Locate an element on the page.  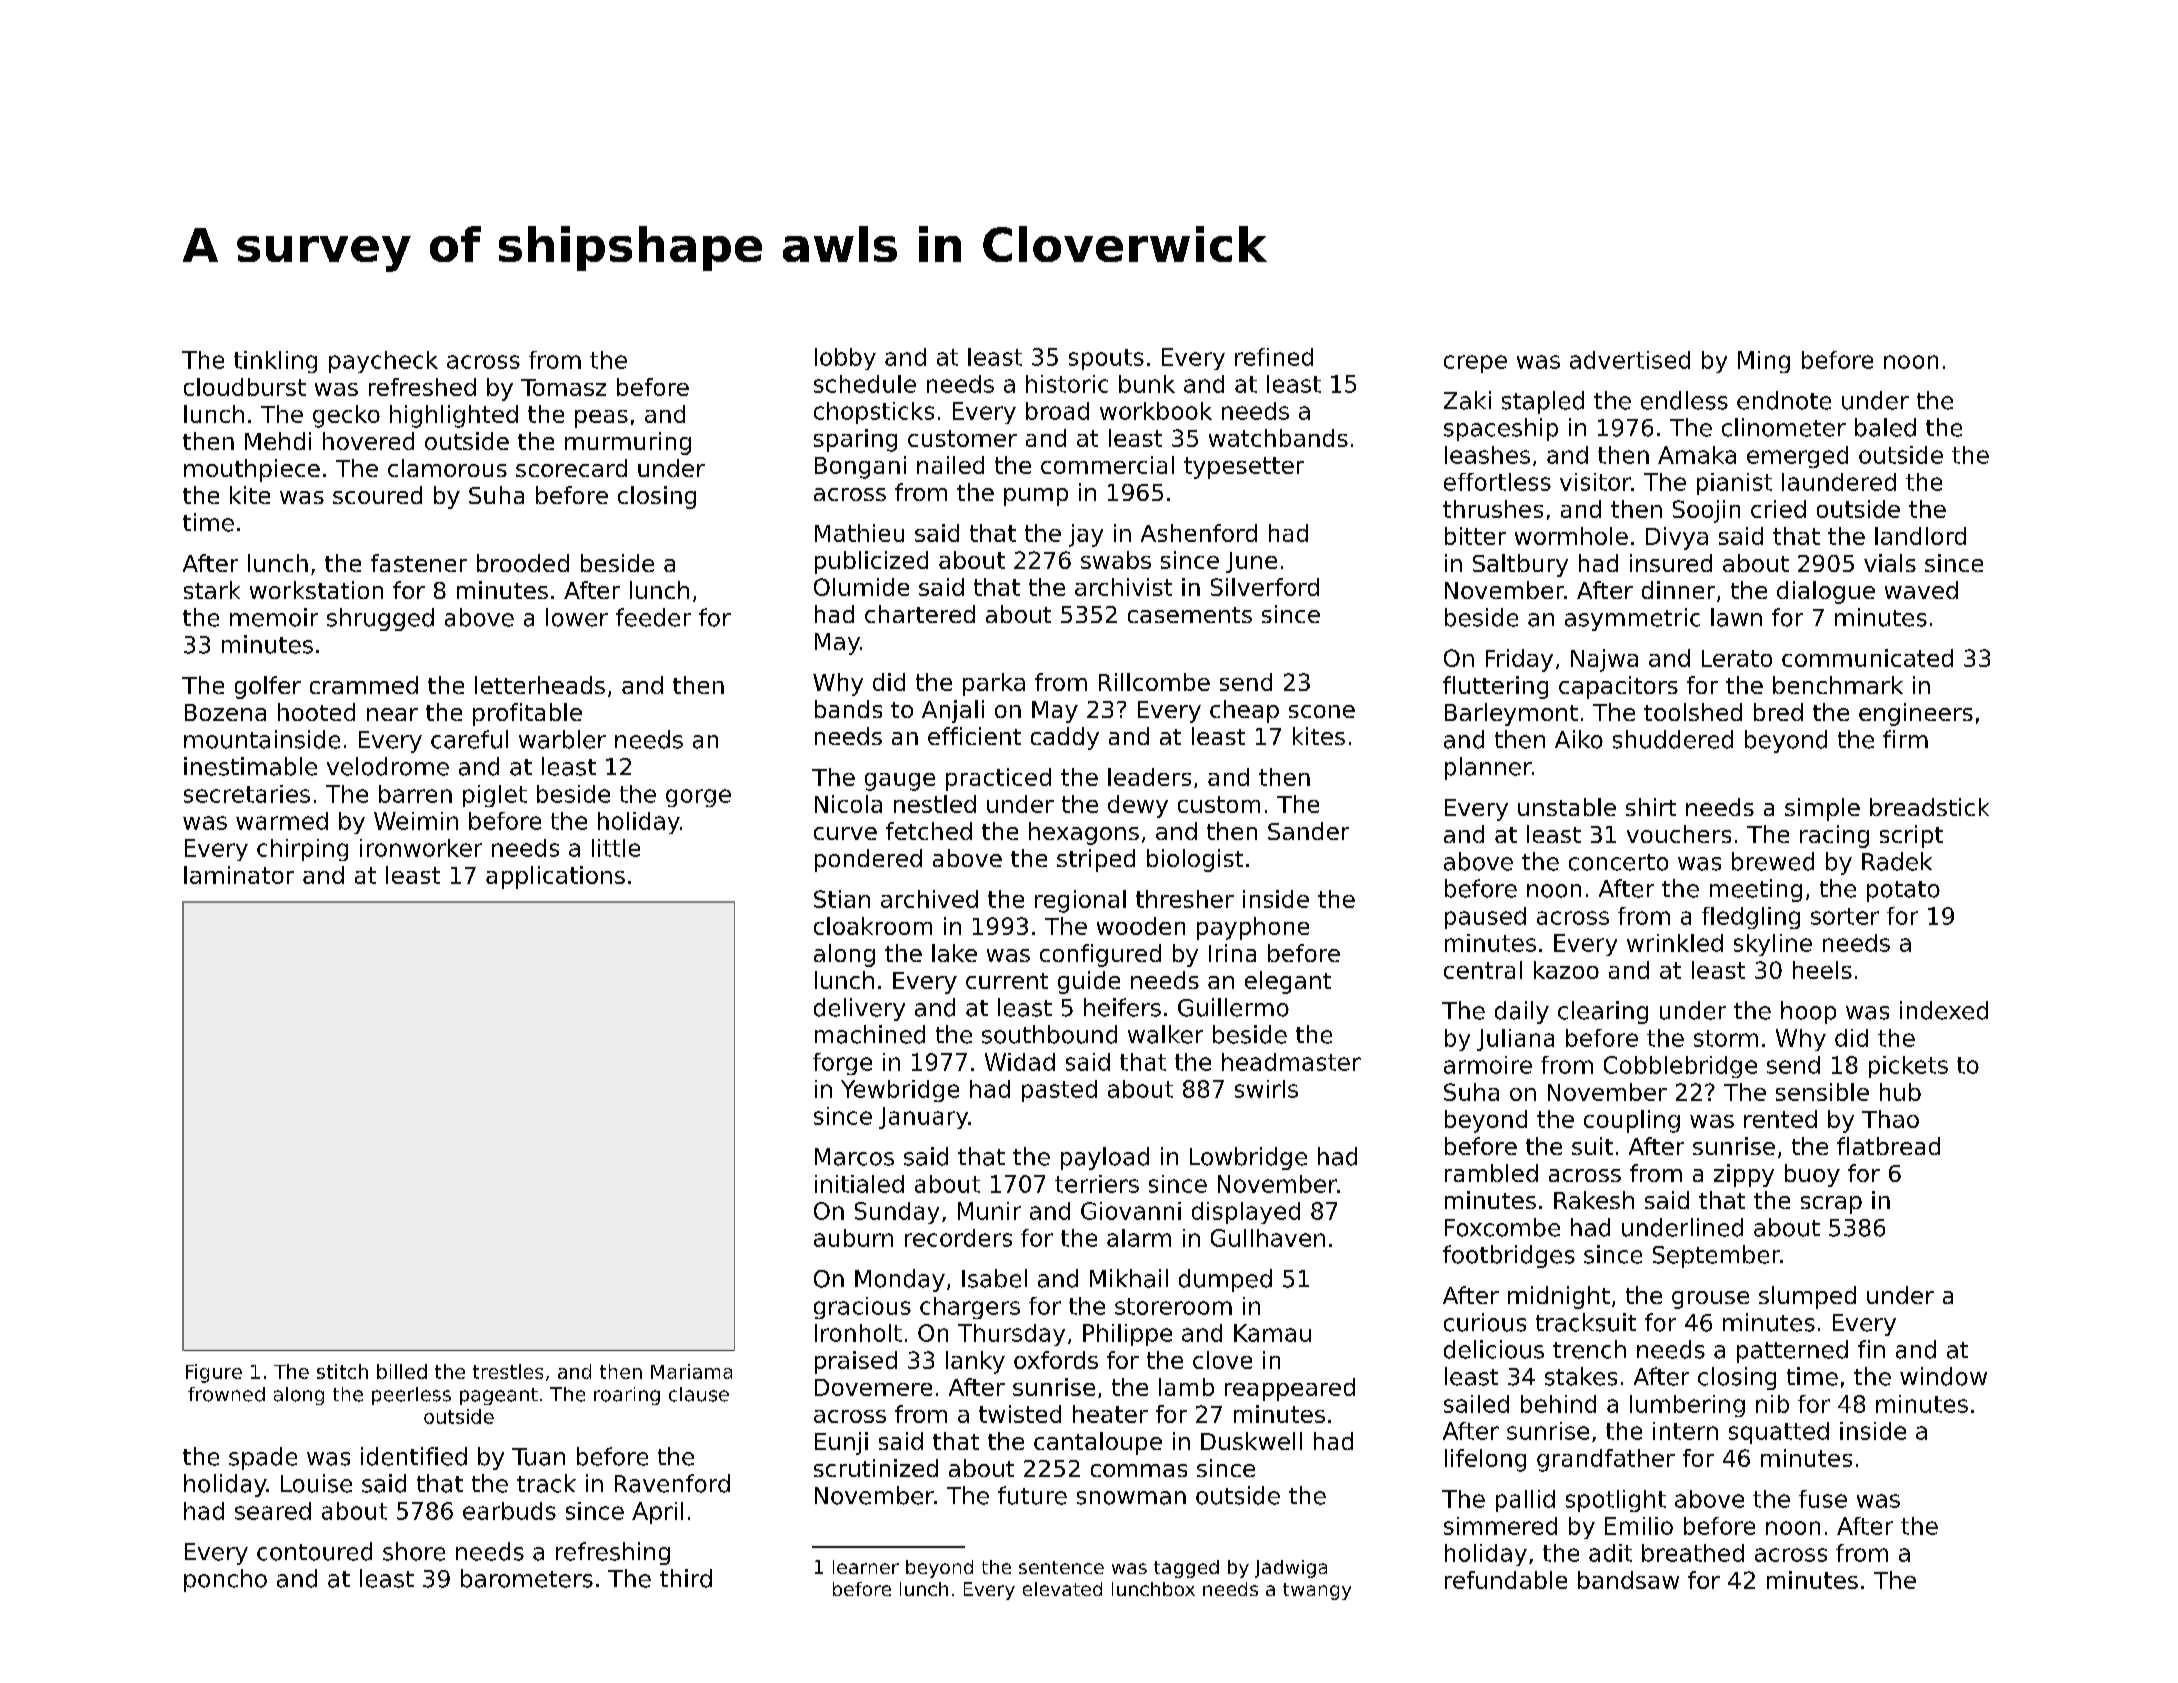
grandfather is located at coordinates (1606, 1460).
